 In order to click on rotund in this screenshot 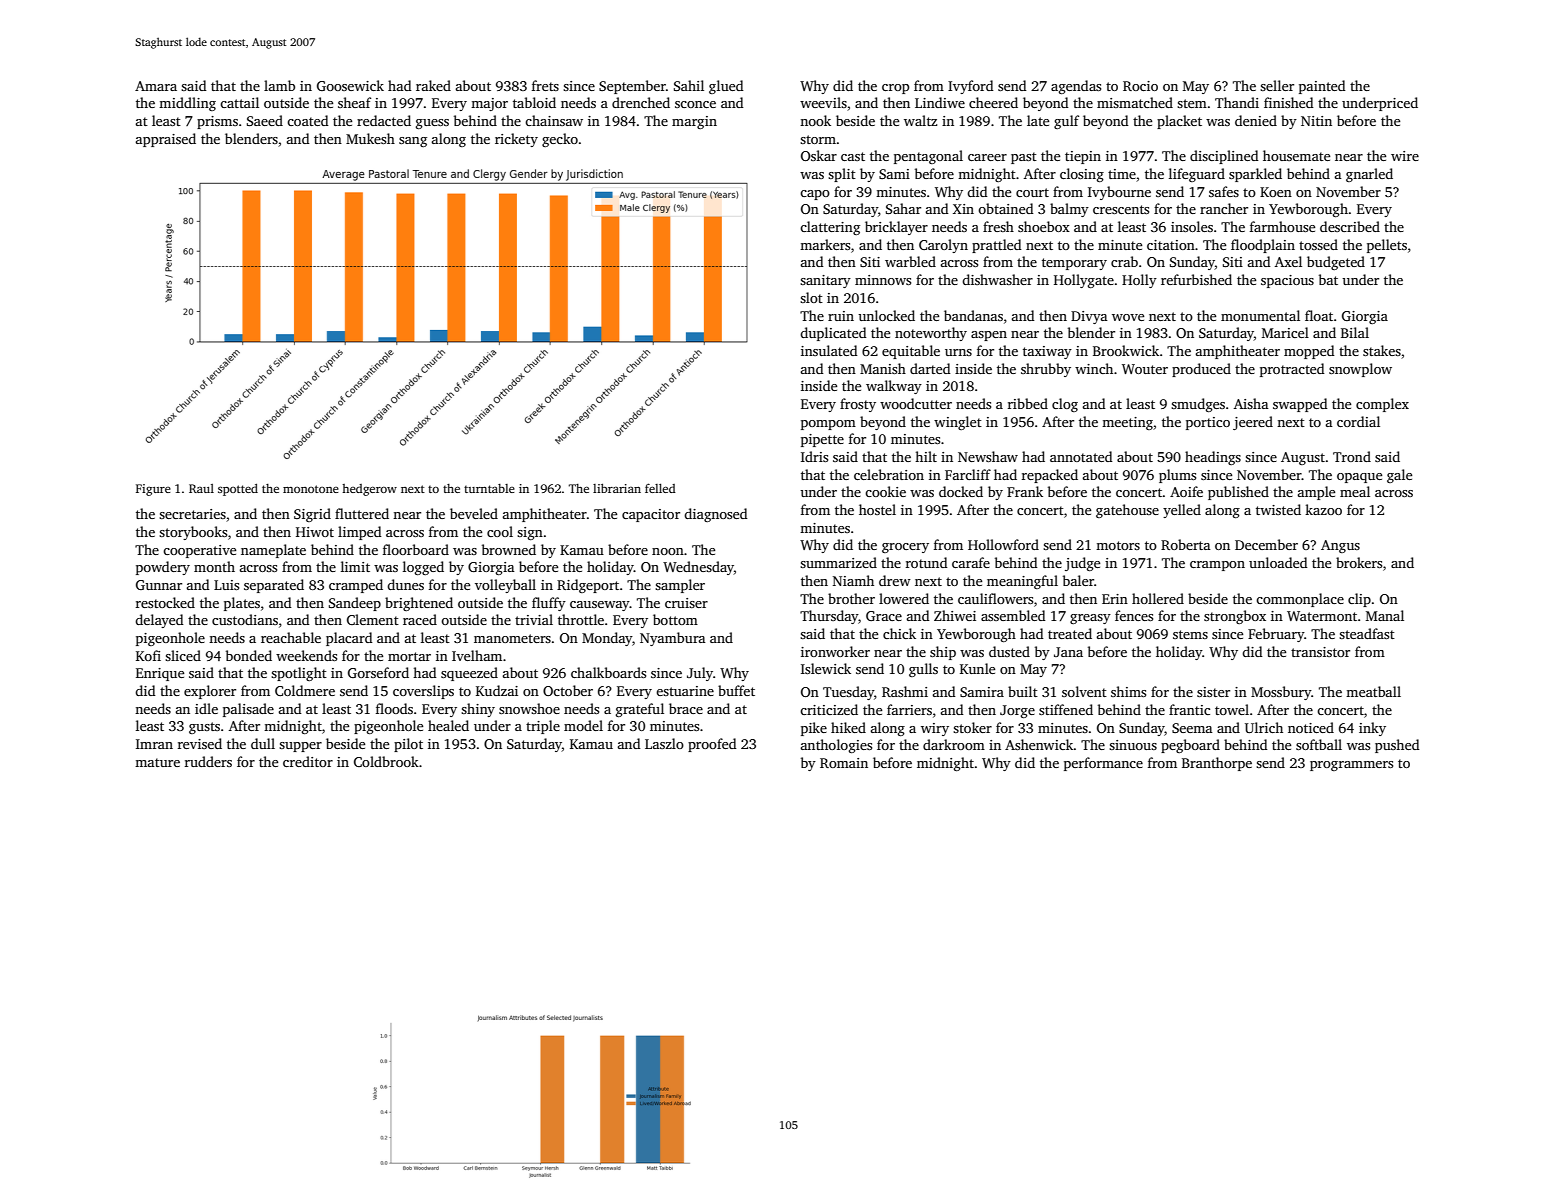, I will do `click(927, 562)`.
